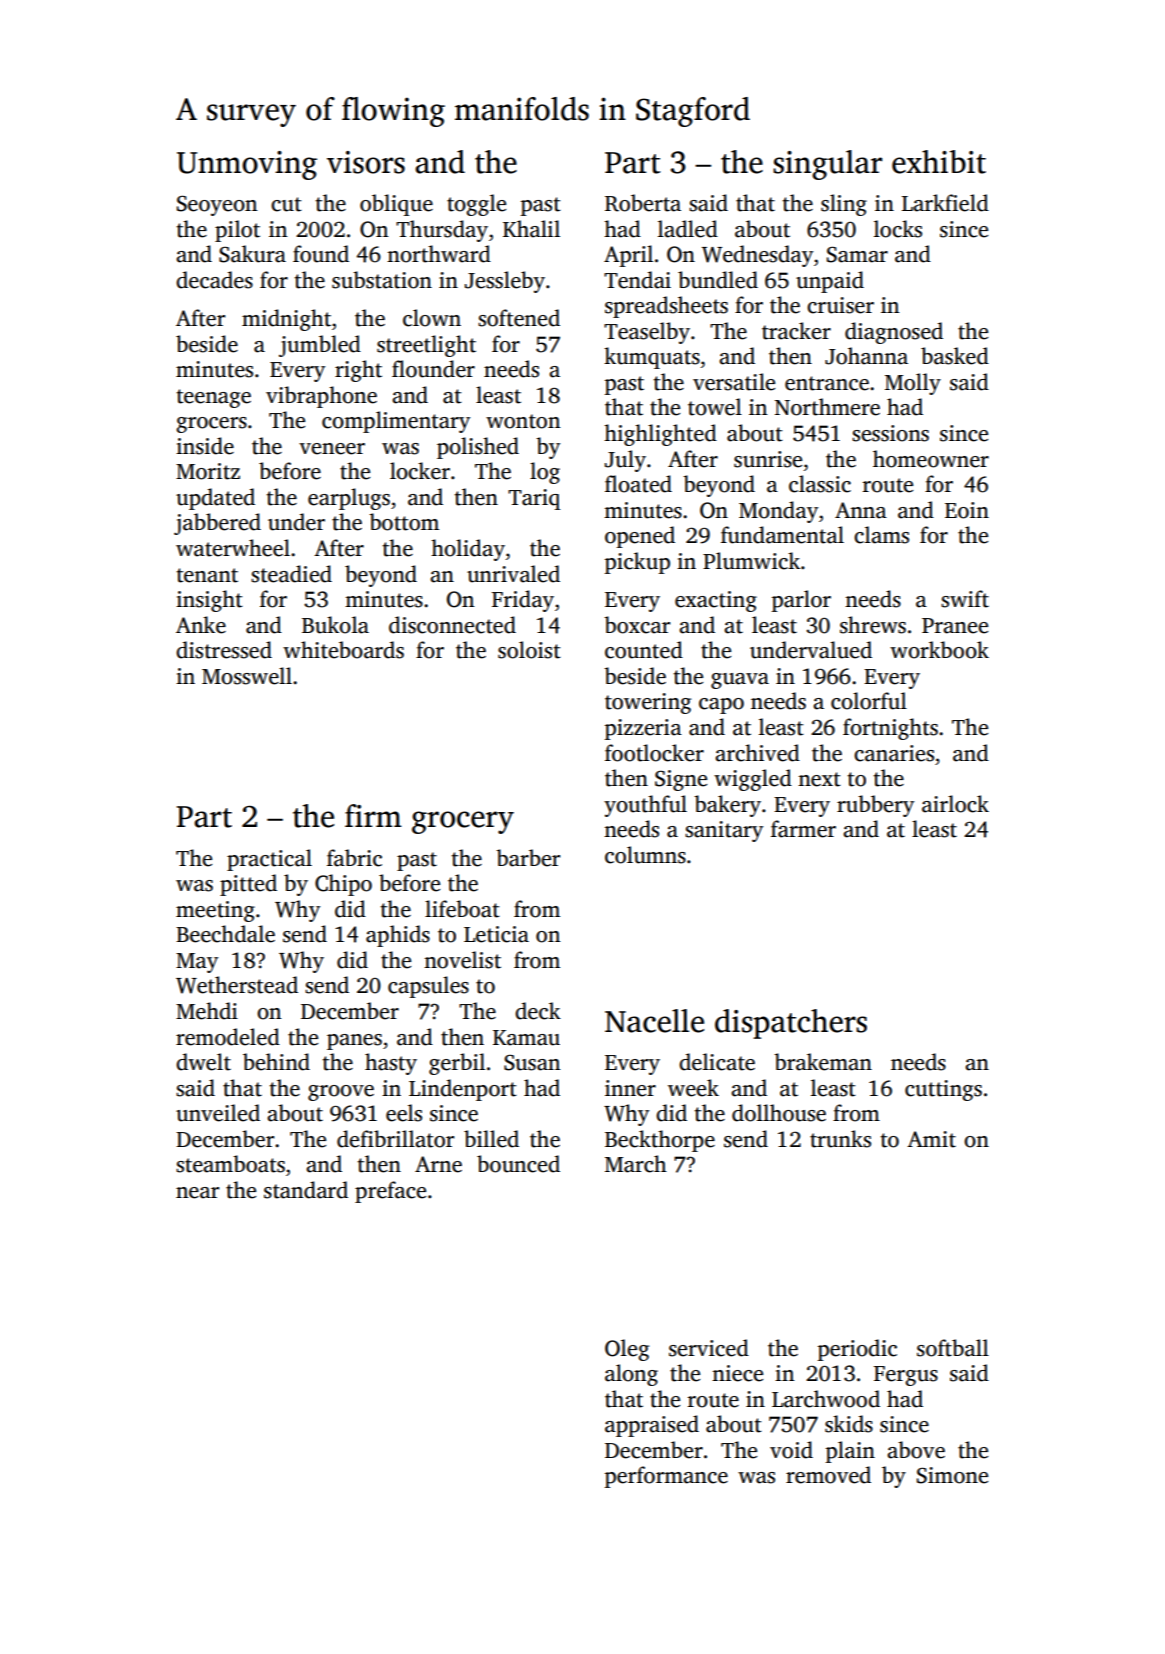 The height and width of the screenshot is (1654, 1165). What do you see at coordinates (955, 626) in the screenshot?
I see `Pranee` at bounding box center [955, 626].
